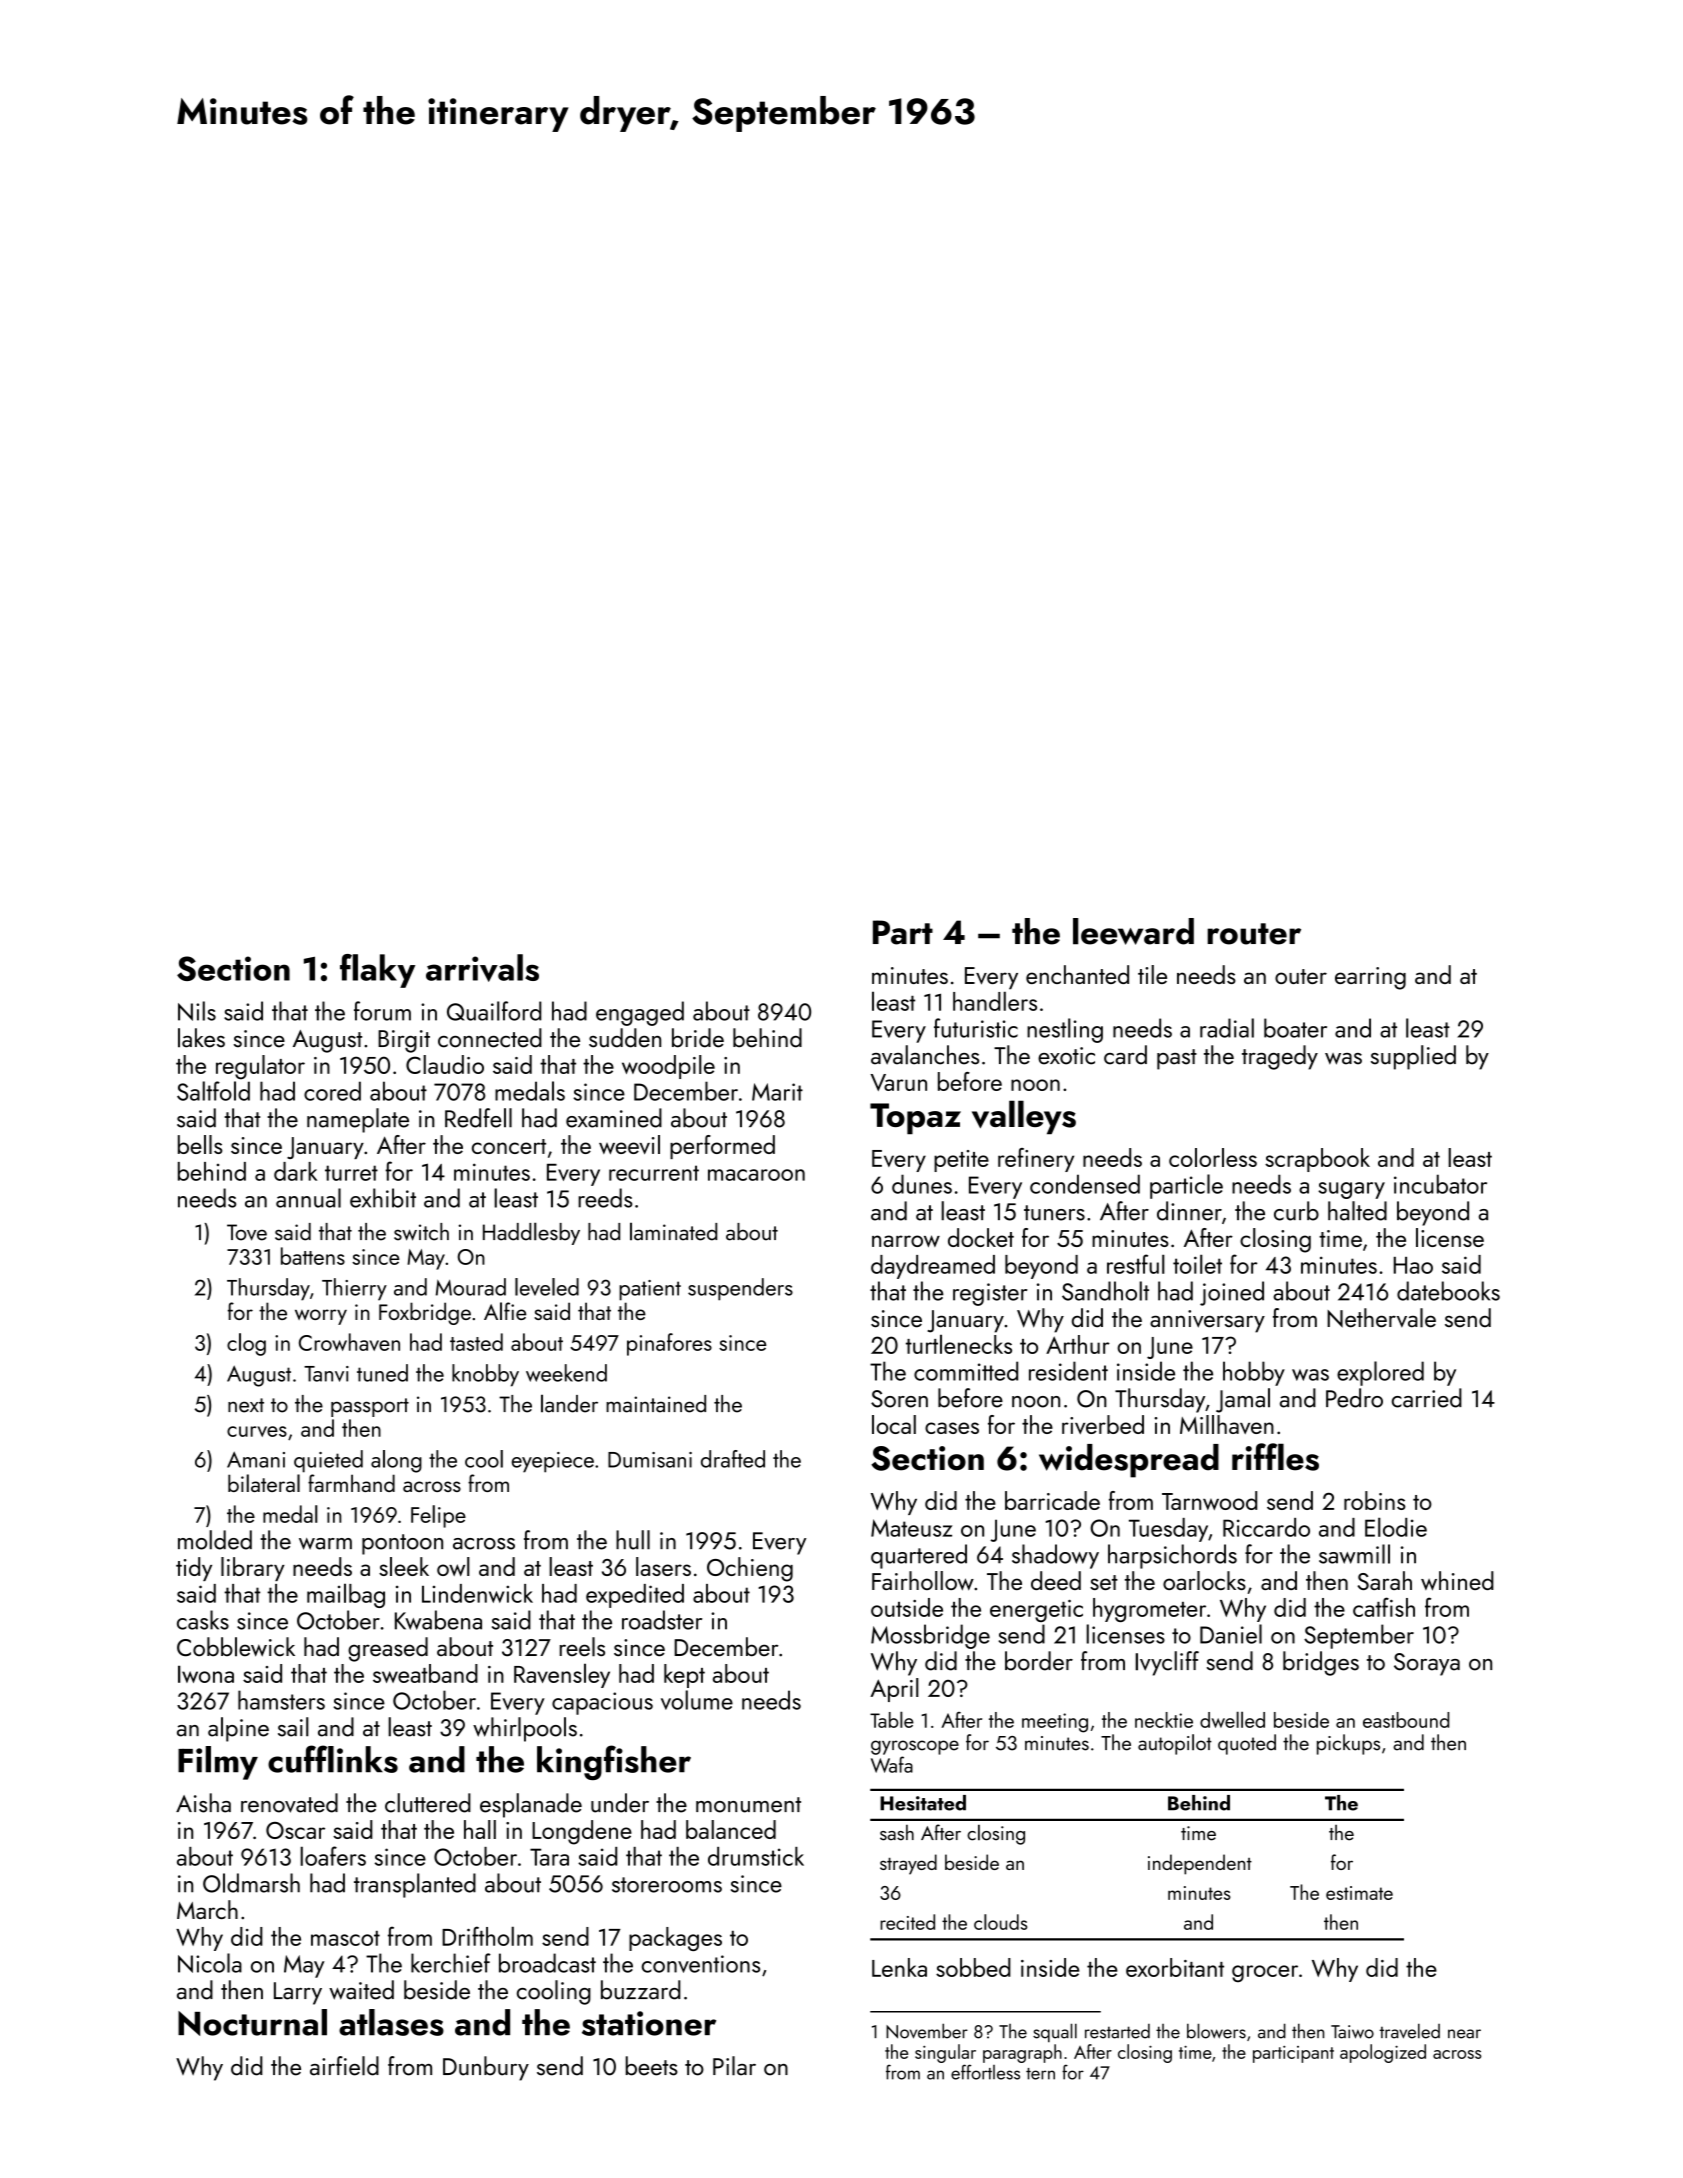  Describe the element at coordinates (1054, 1213) in the image. I see `tuners` at that location.
